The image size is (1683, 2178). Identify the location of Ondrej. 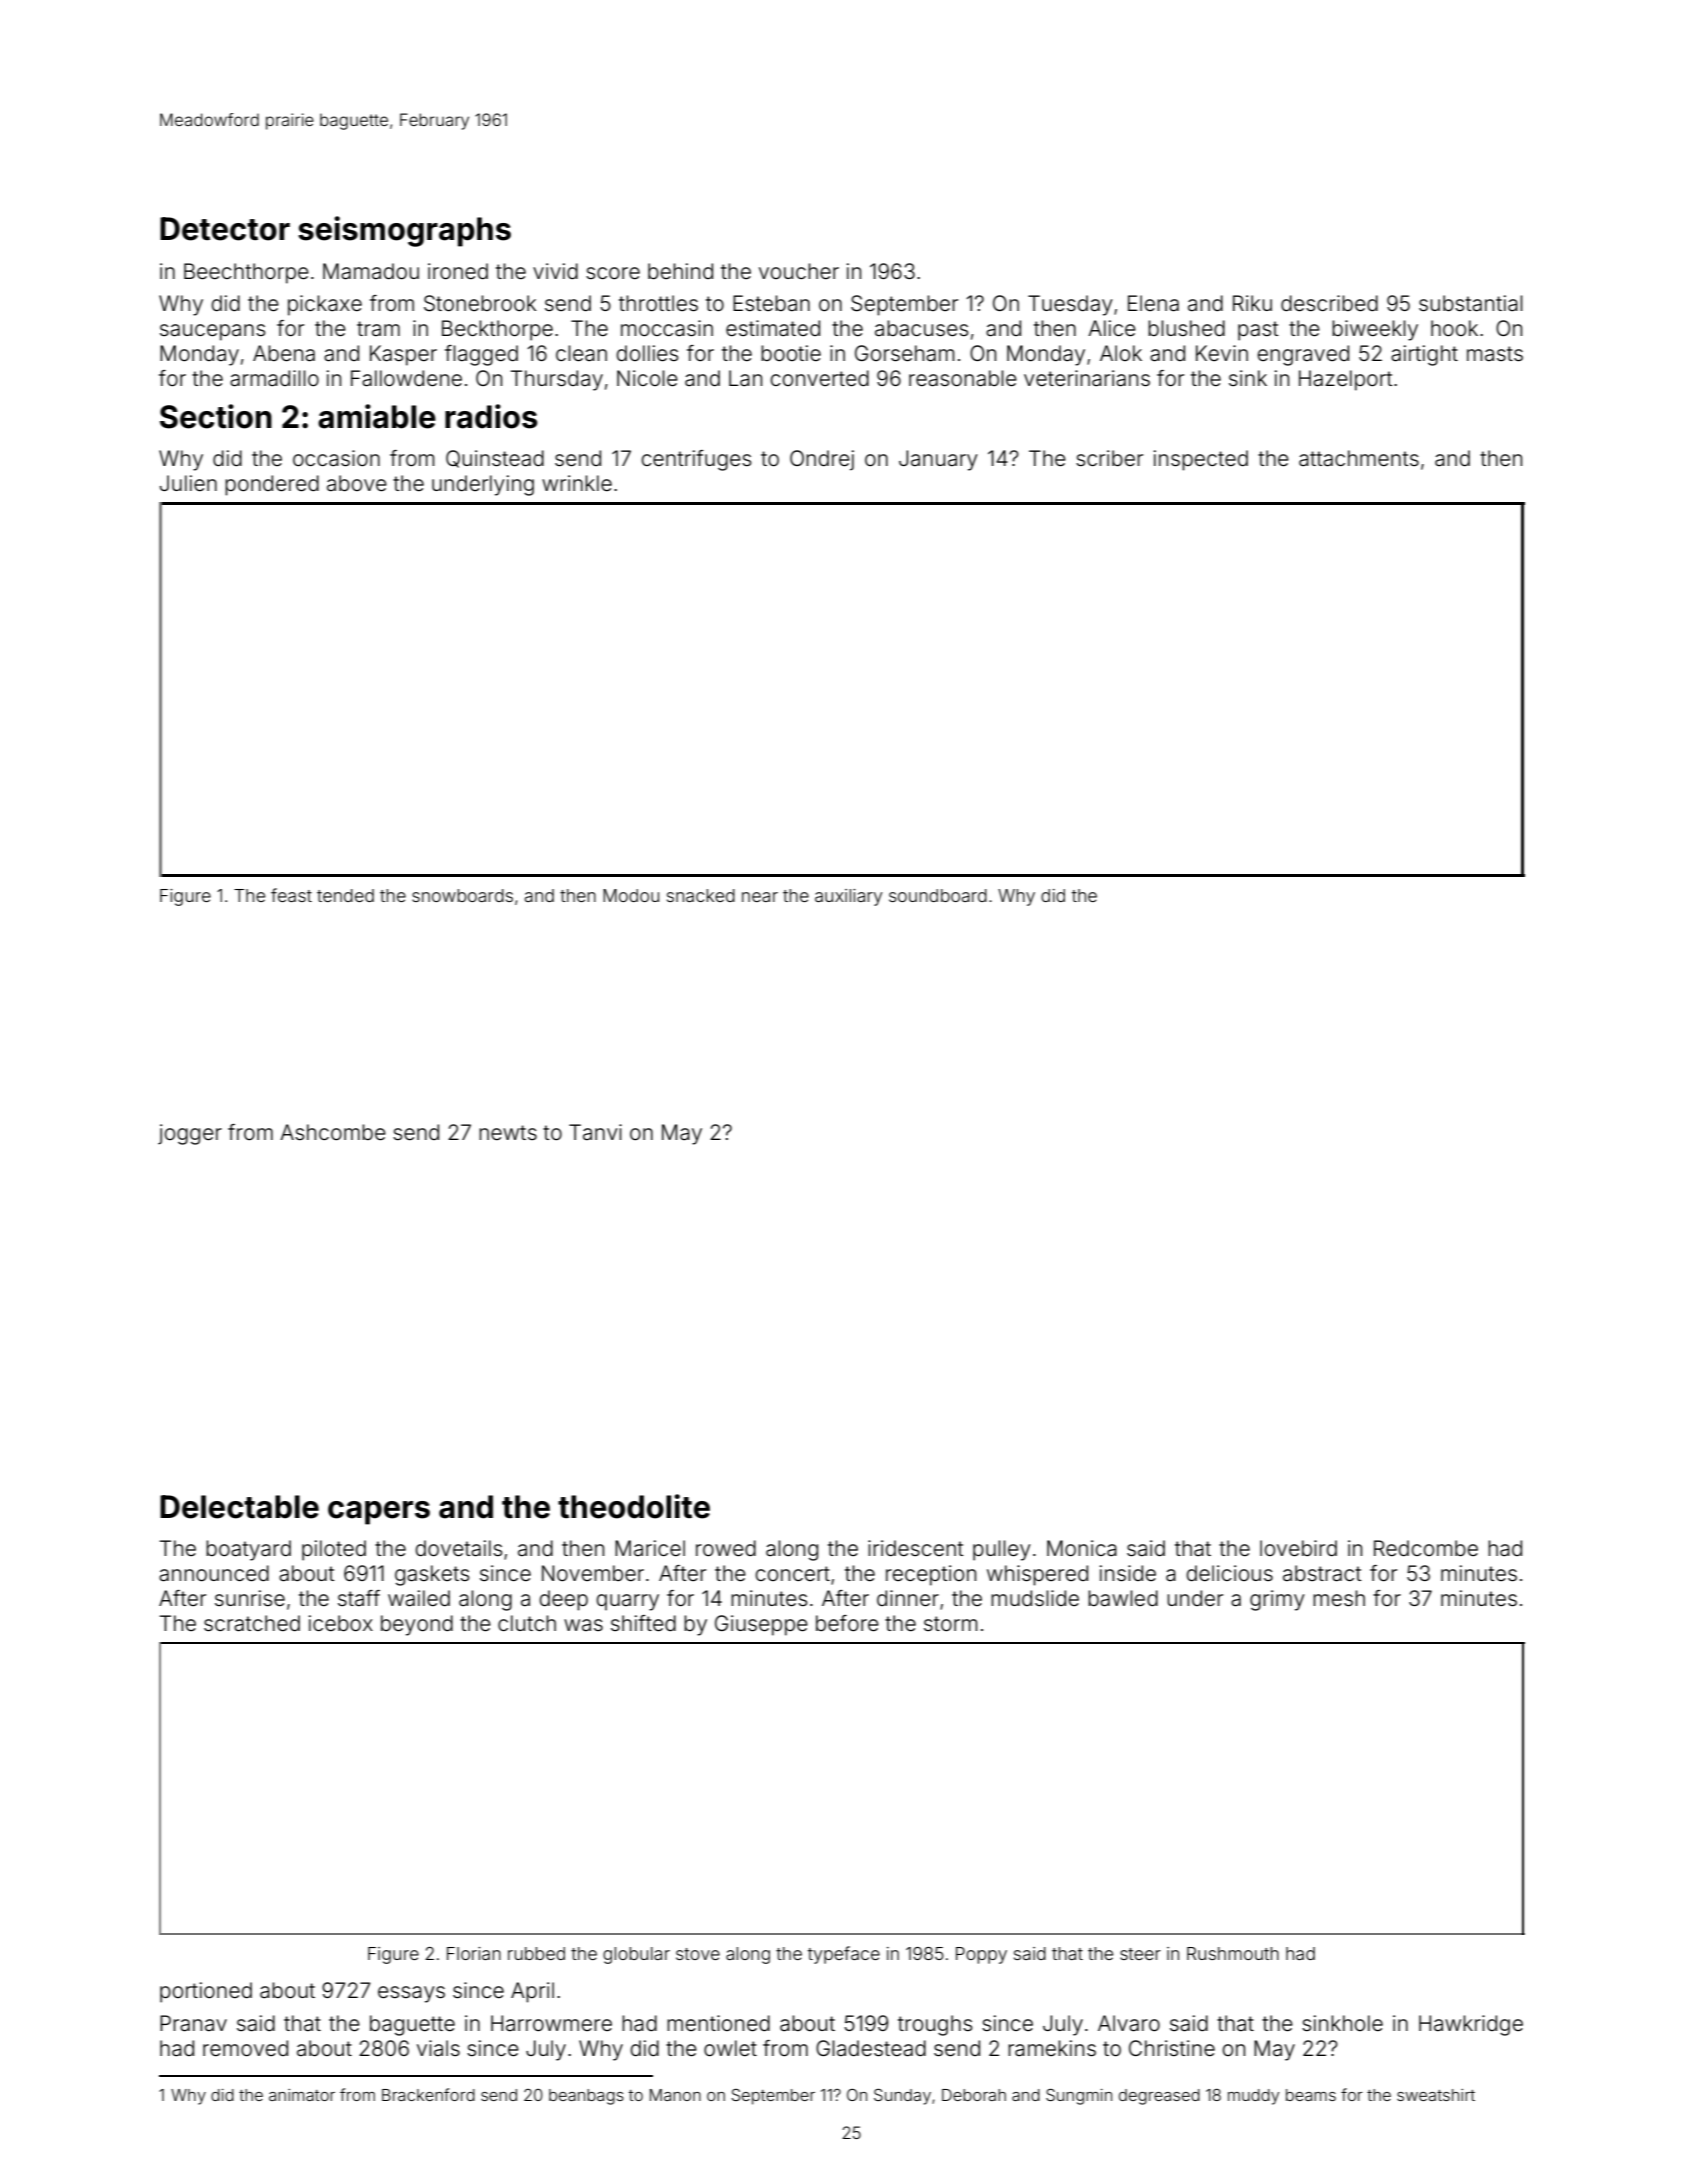
(822, 460).
